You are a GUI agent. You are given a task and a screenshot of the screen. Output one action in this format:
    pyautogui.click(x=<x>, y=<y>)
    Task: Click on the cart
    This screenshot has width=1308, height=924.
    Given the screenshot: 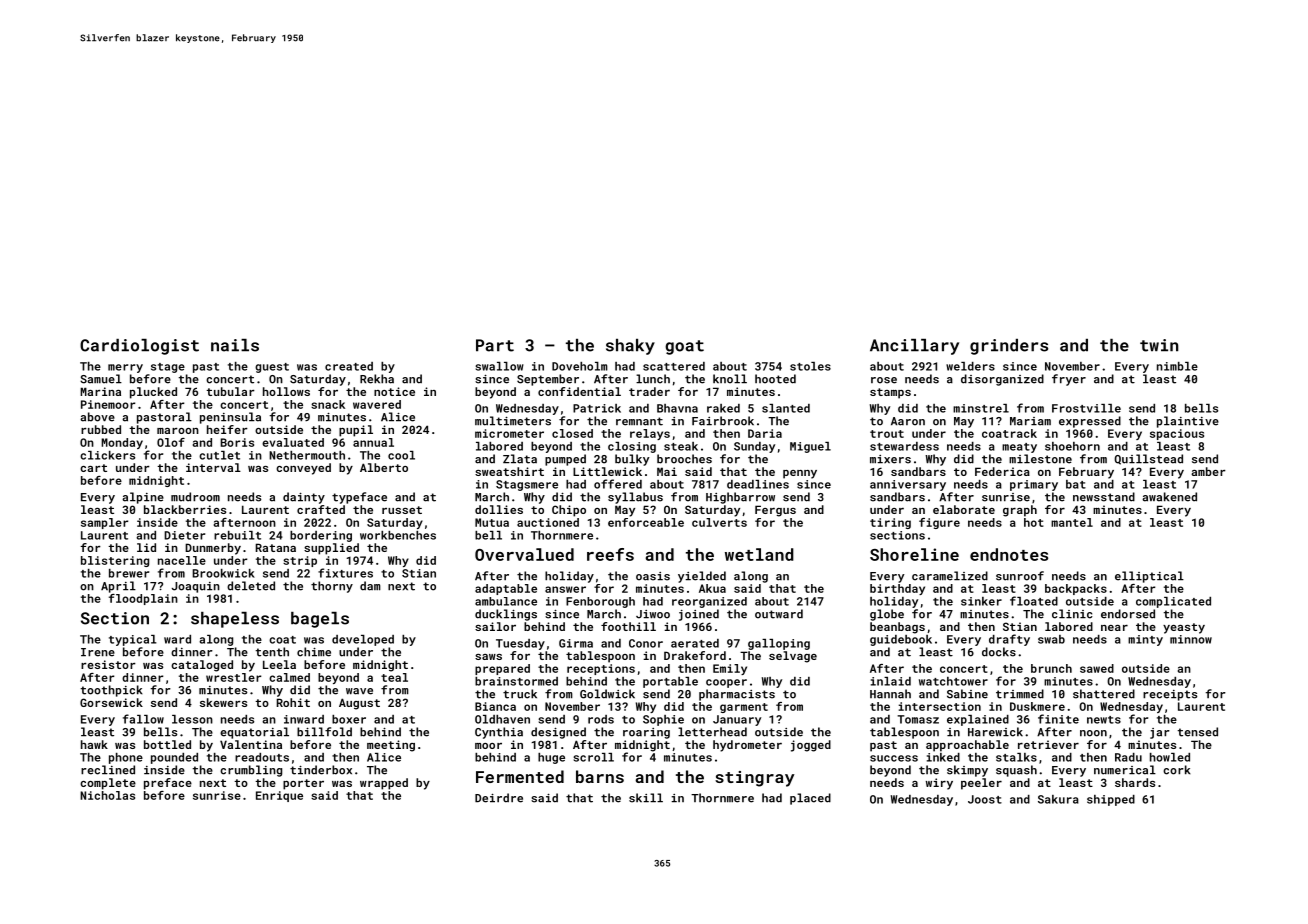 What is the action you would take?
    pyautogui.click(x=93, y=468)
